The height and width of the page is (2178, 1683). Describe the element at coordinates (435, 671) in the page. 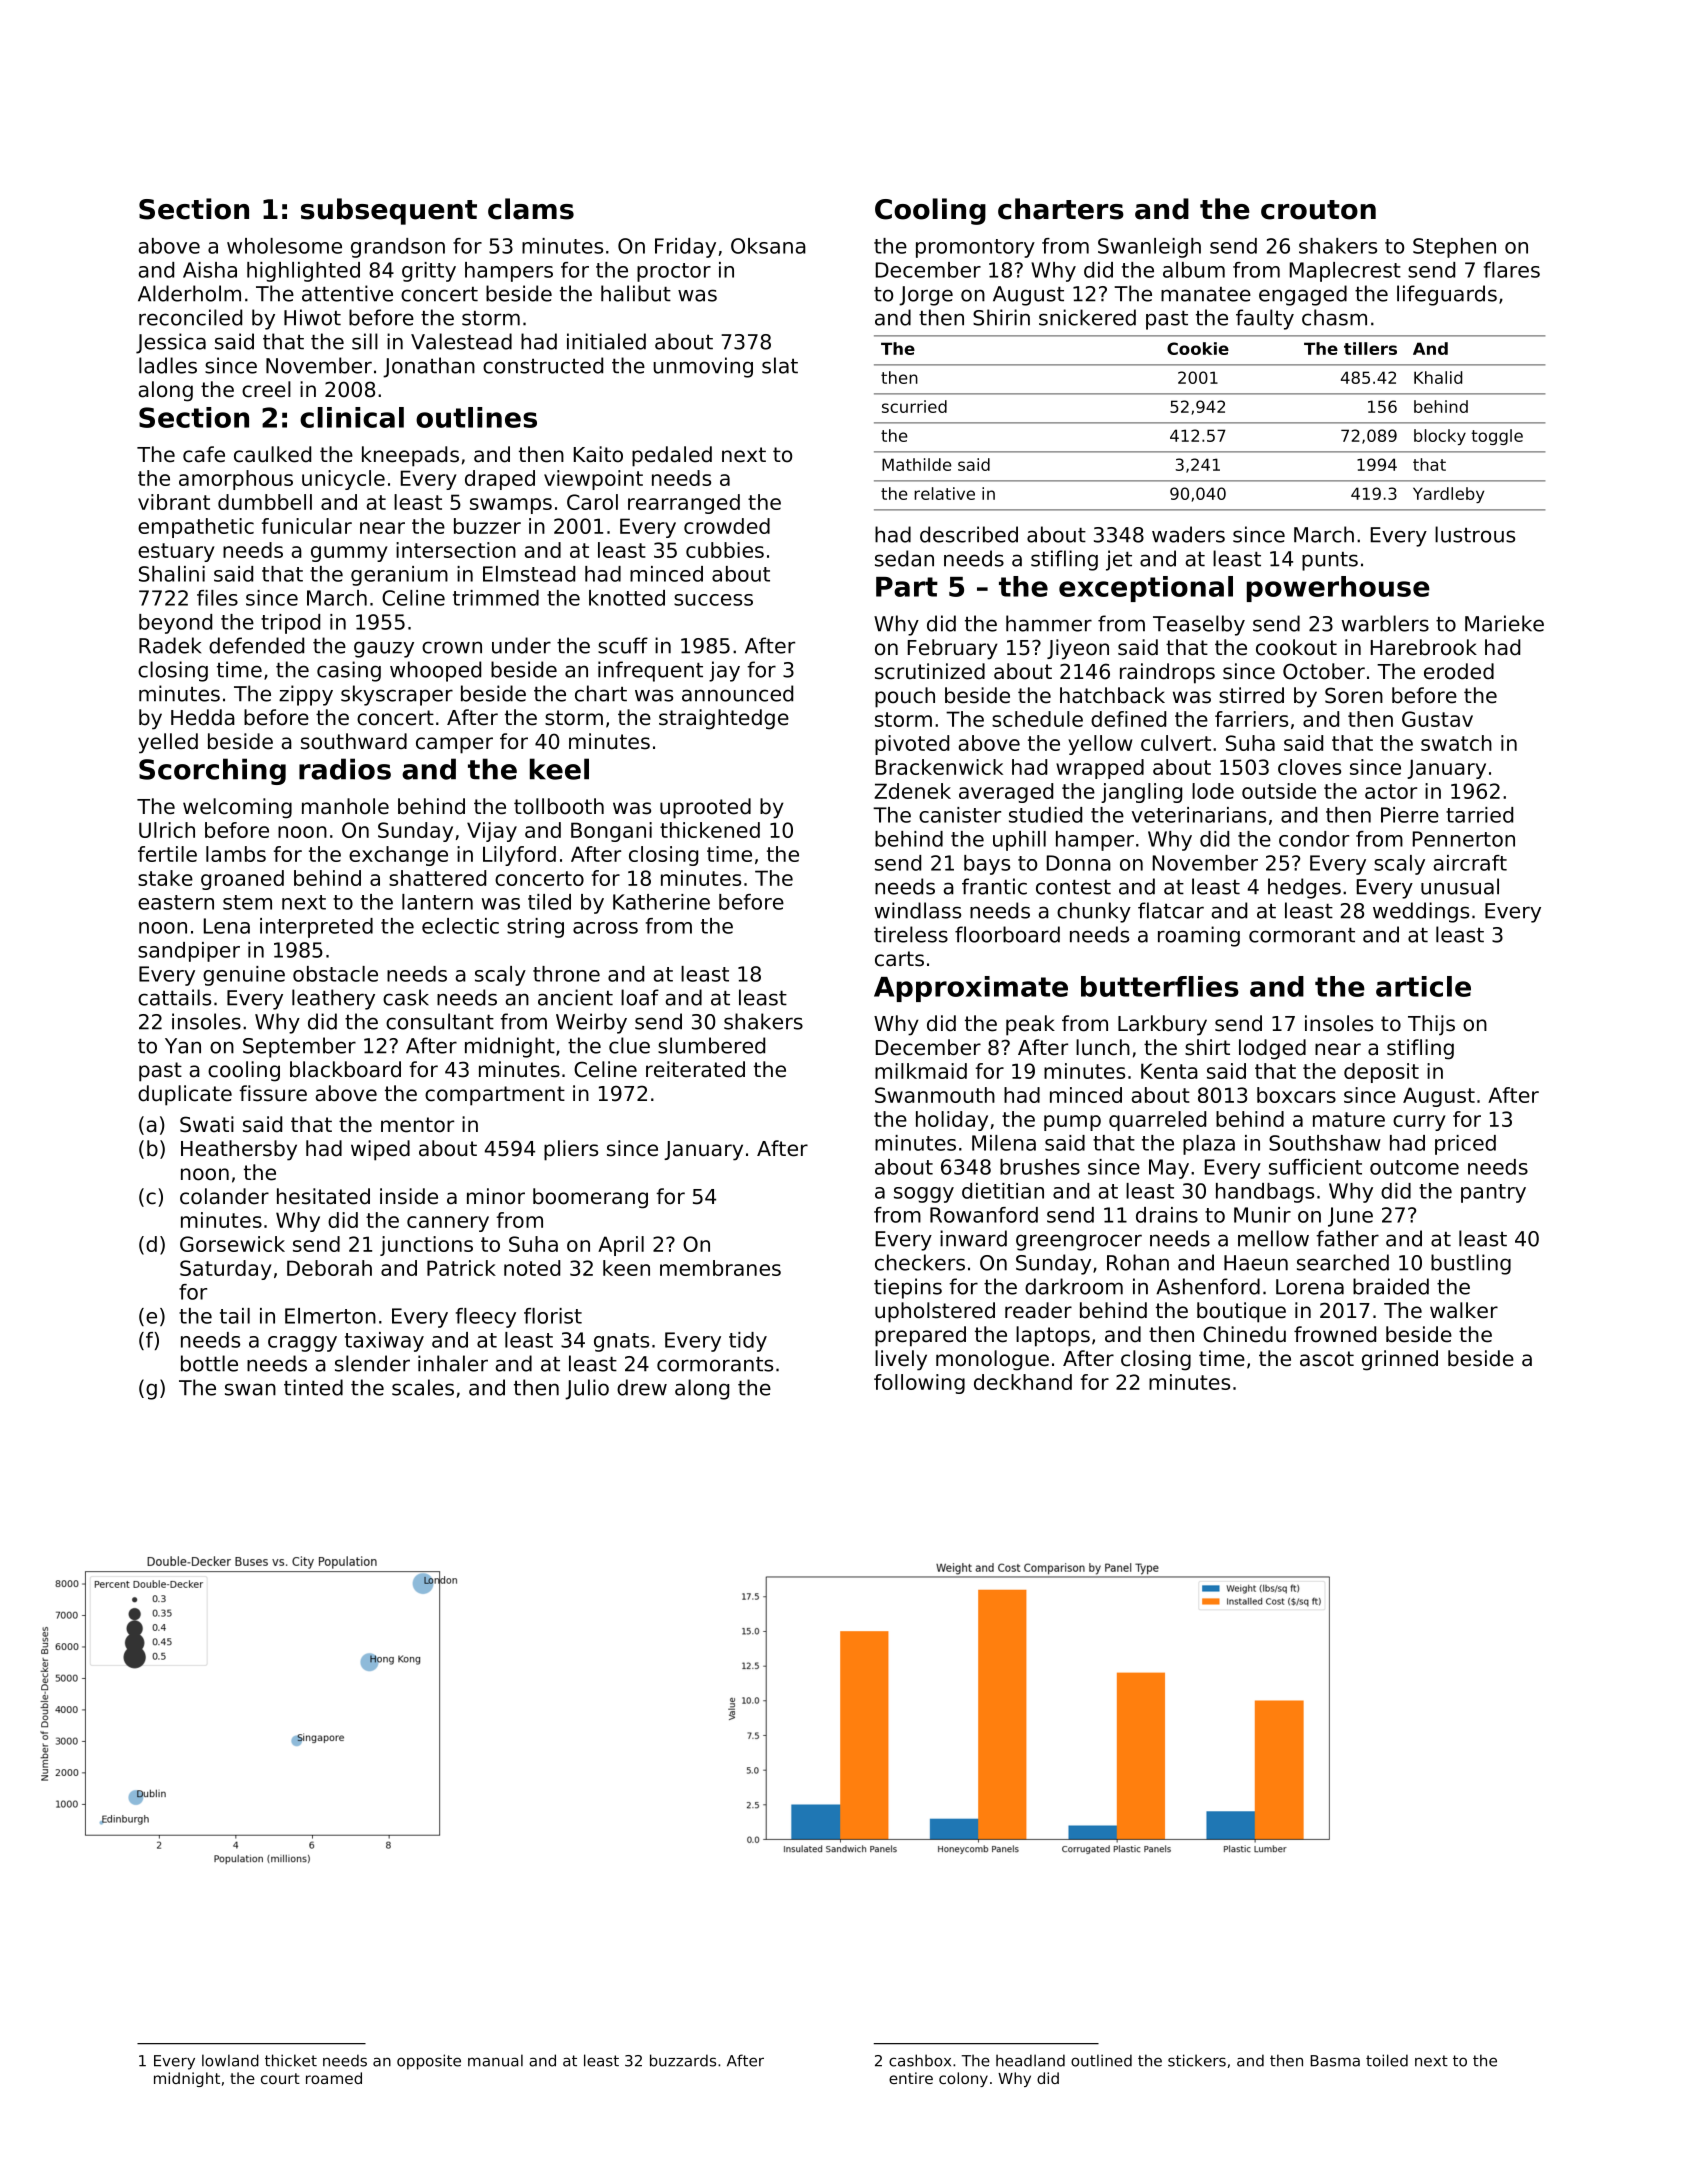

I see `whooped` at that location.
